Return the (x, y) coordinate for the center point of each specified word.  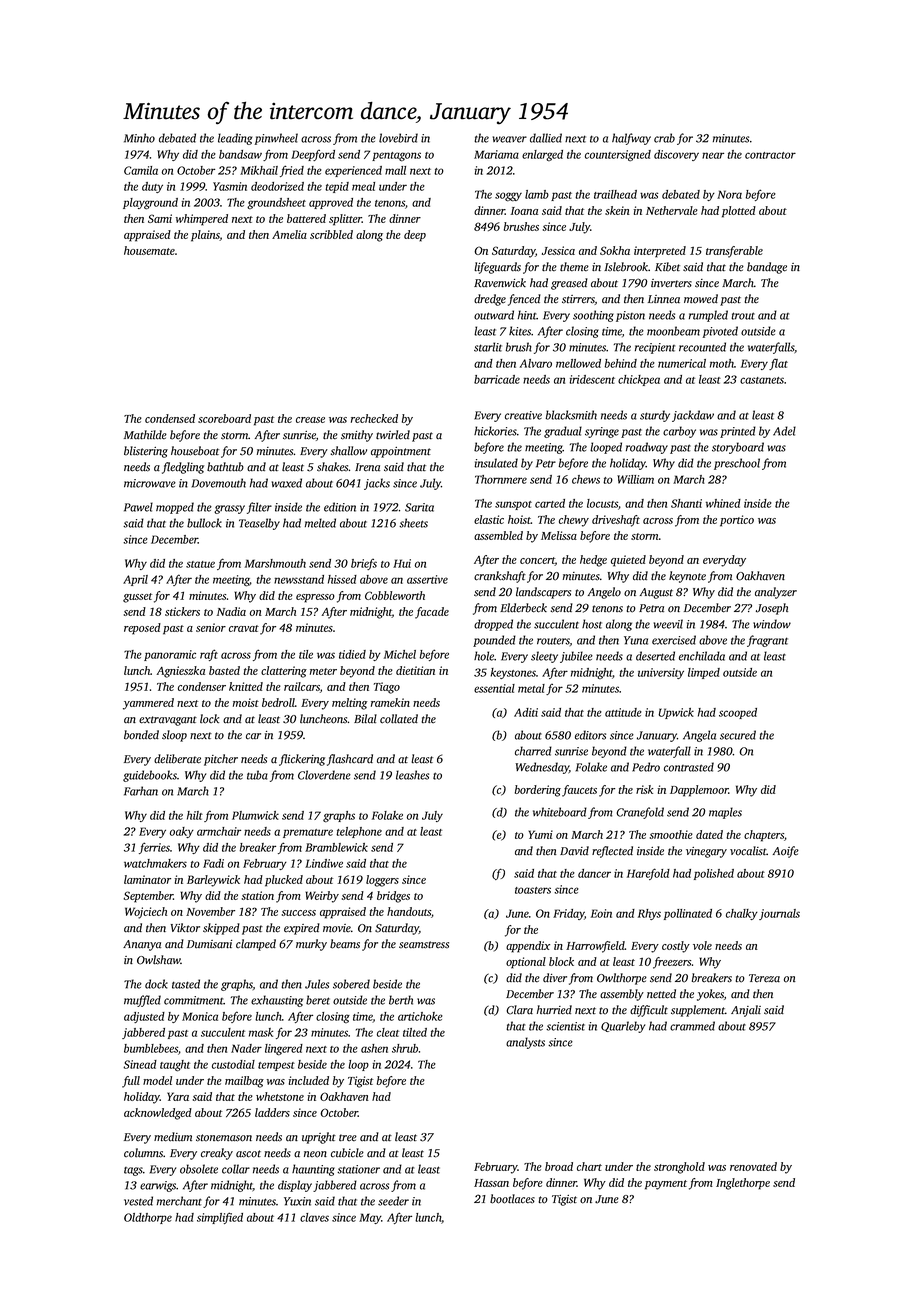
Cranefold (640, 813)
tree (348, 1138)
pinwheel (276, 139)
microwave (150, 483)
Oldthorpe (148, 1218)
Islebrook (626, 267)
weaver (510, 139)
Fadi (213, 863)
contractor (770, 155)
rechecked (374, 418)
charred (533, 751)
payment (666, 1185)
